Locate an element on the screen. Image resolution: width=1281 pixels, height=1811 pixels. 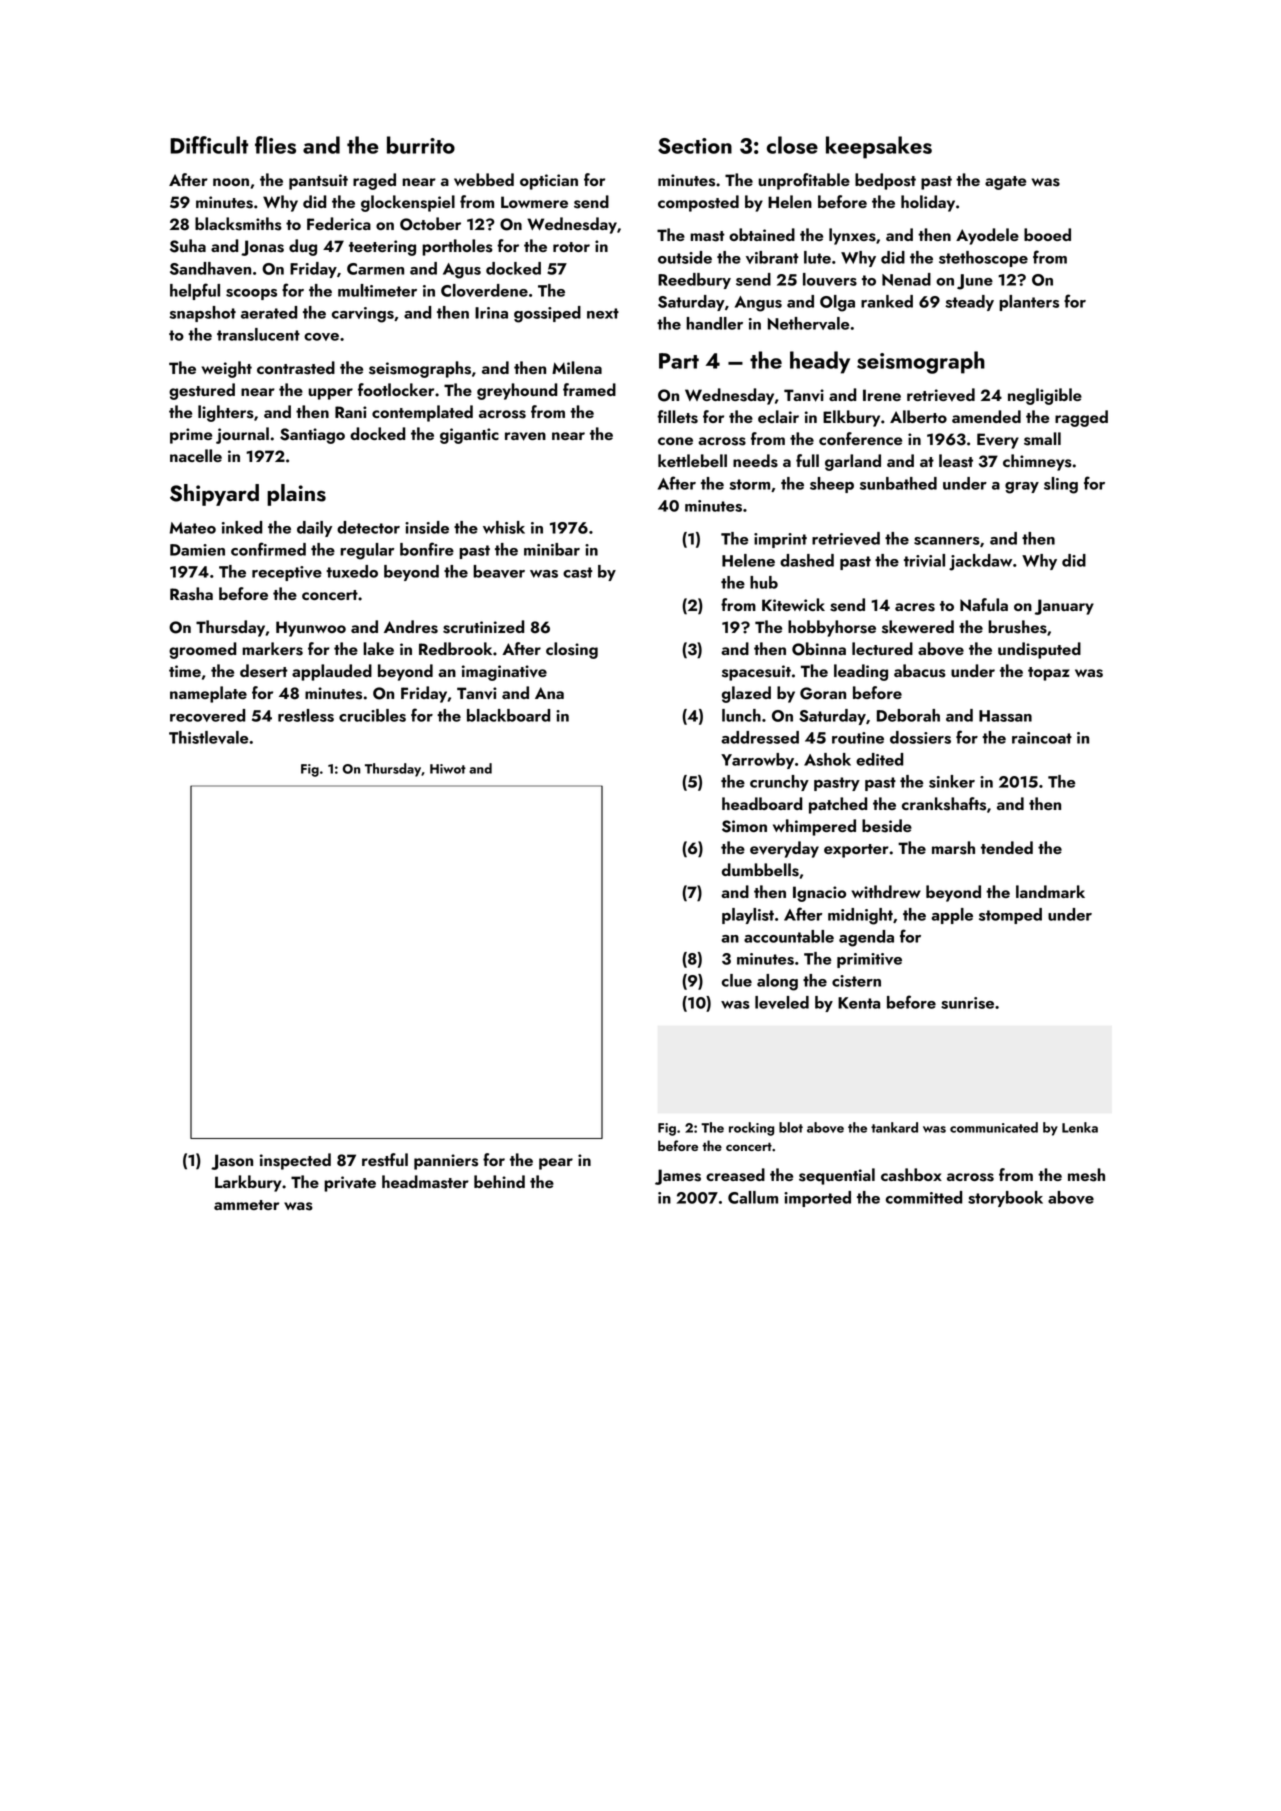
playlist is located at coordinates (748, 916).
